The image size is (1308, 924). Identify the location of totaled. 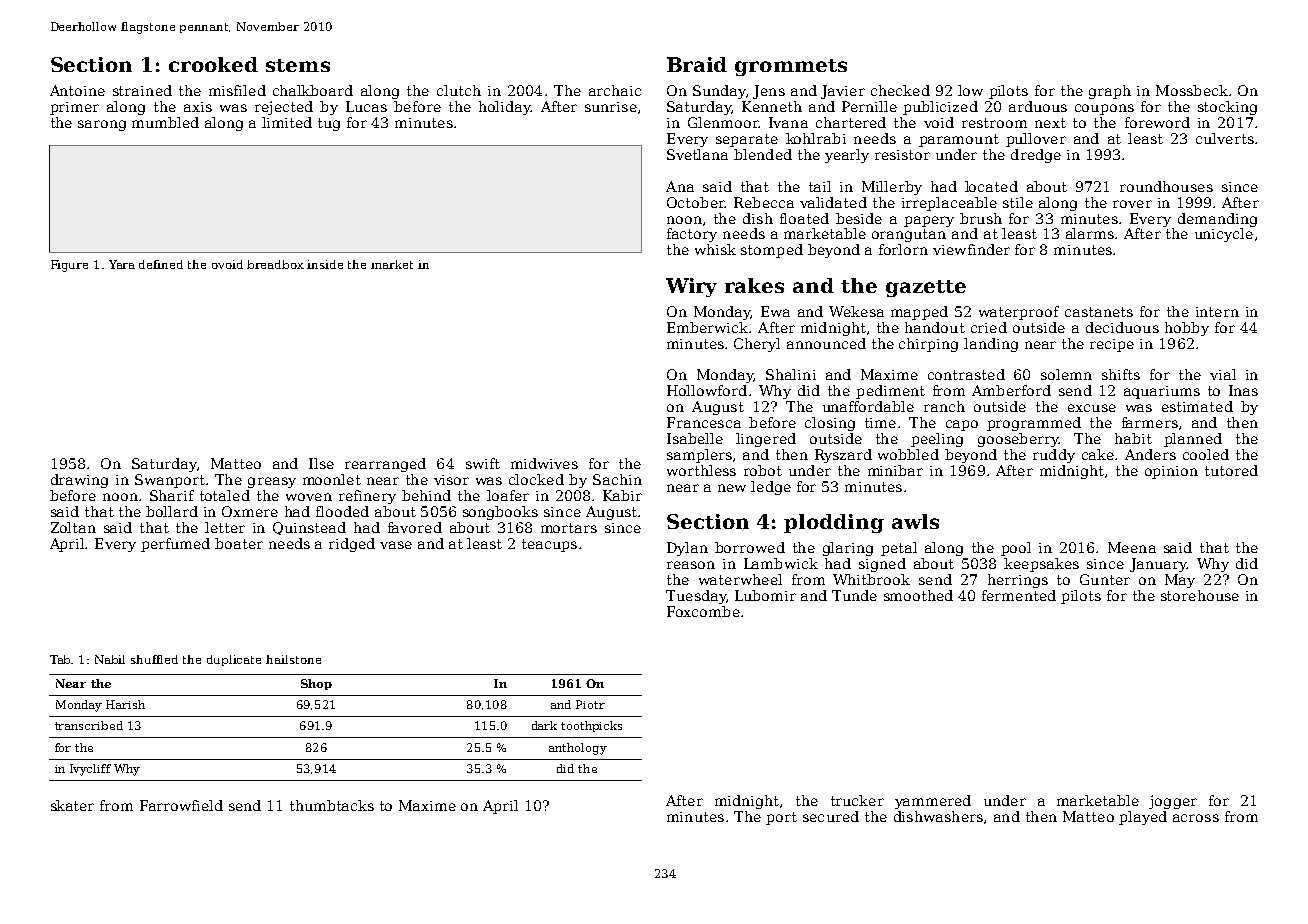
(225, 495).
